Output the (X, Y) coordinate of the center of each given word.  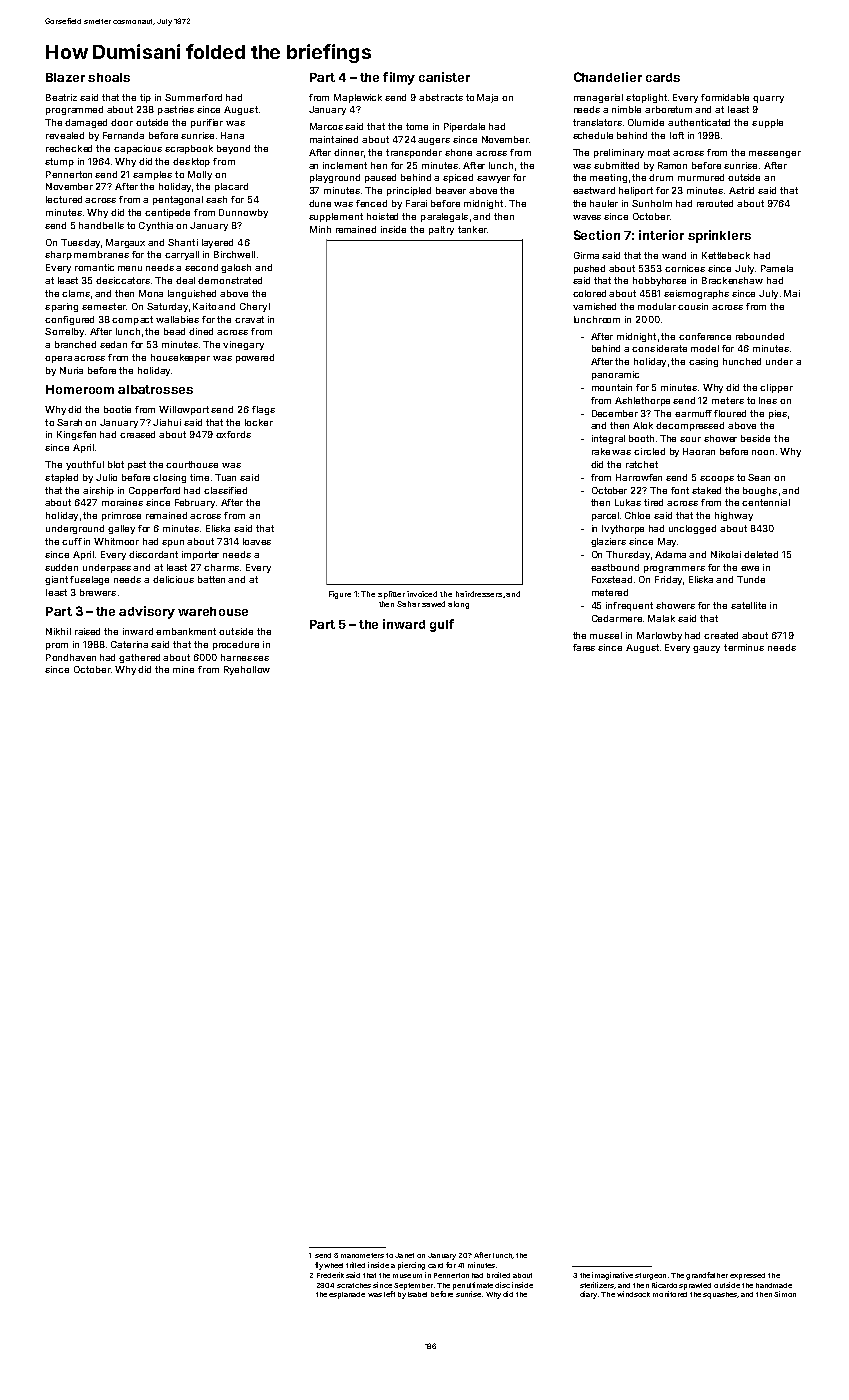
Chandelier (608, 77)
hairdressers (479, 594)
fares (584, 647)
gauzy (706, 649)
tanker (472, 229)
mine (183, 669)
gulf (442, 625)
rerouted (715, 203)
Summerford (193, 97)
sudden (61, 567)
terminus (744, 647)
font (680, 490)
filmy (399, 78)
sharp (58, 255)
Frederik (330, 1275)
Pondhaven (71, 657)
